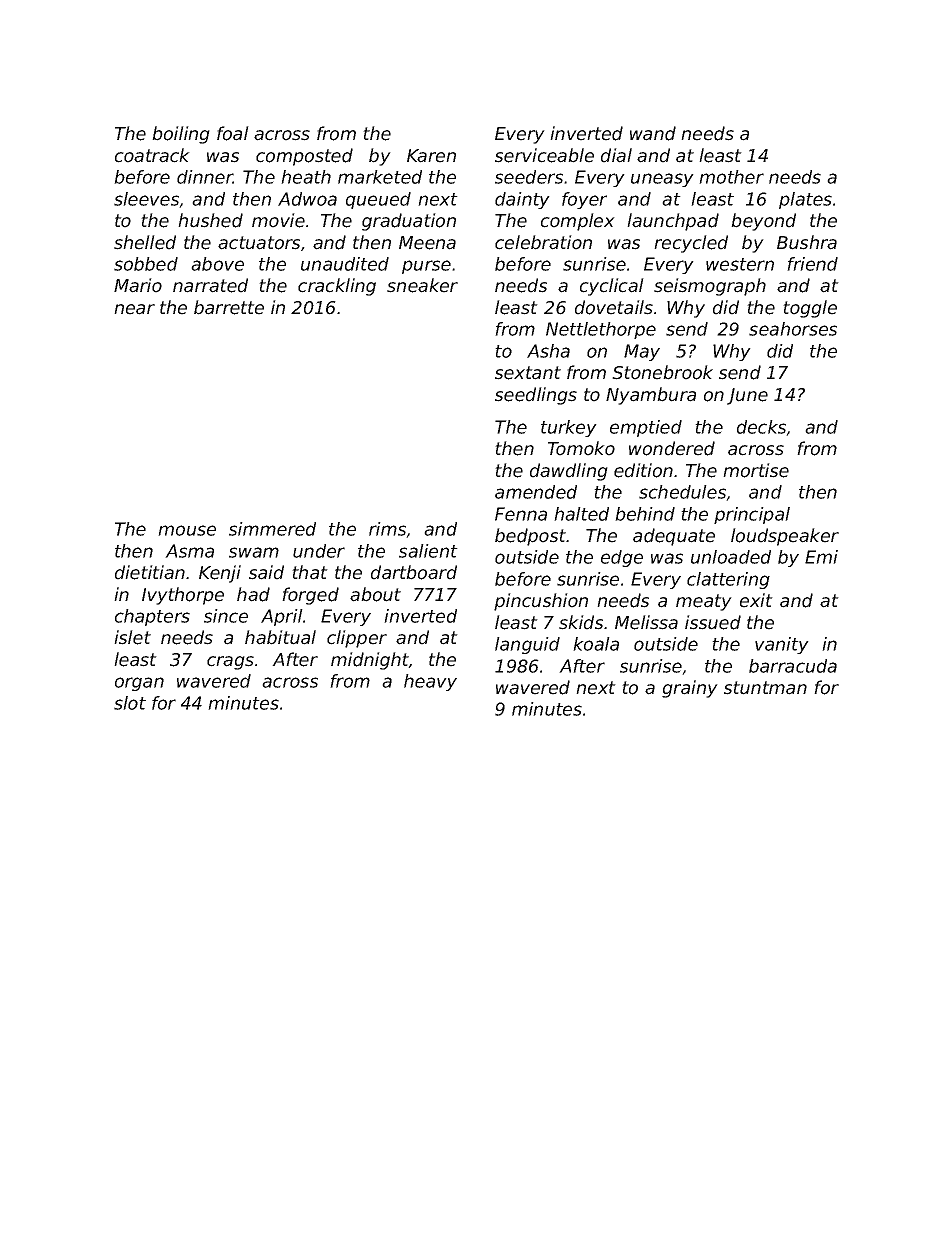  What do you see at coordinates (548, 351) in the document?
I see `Asha` at bounding box center [548, 351].
